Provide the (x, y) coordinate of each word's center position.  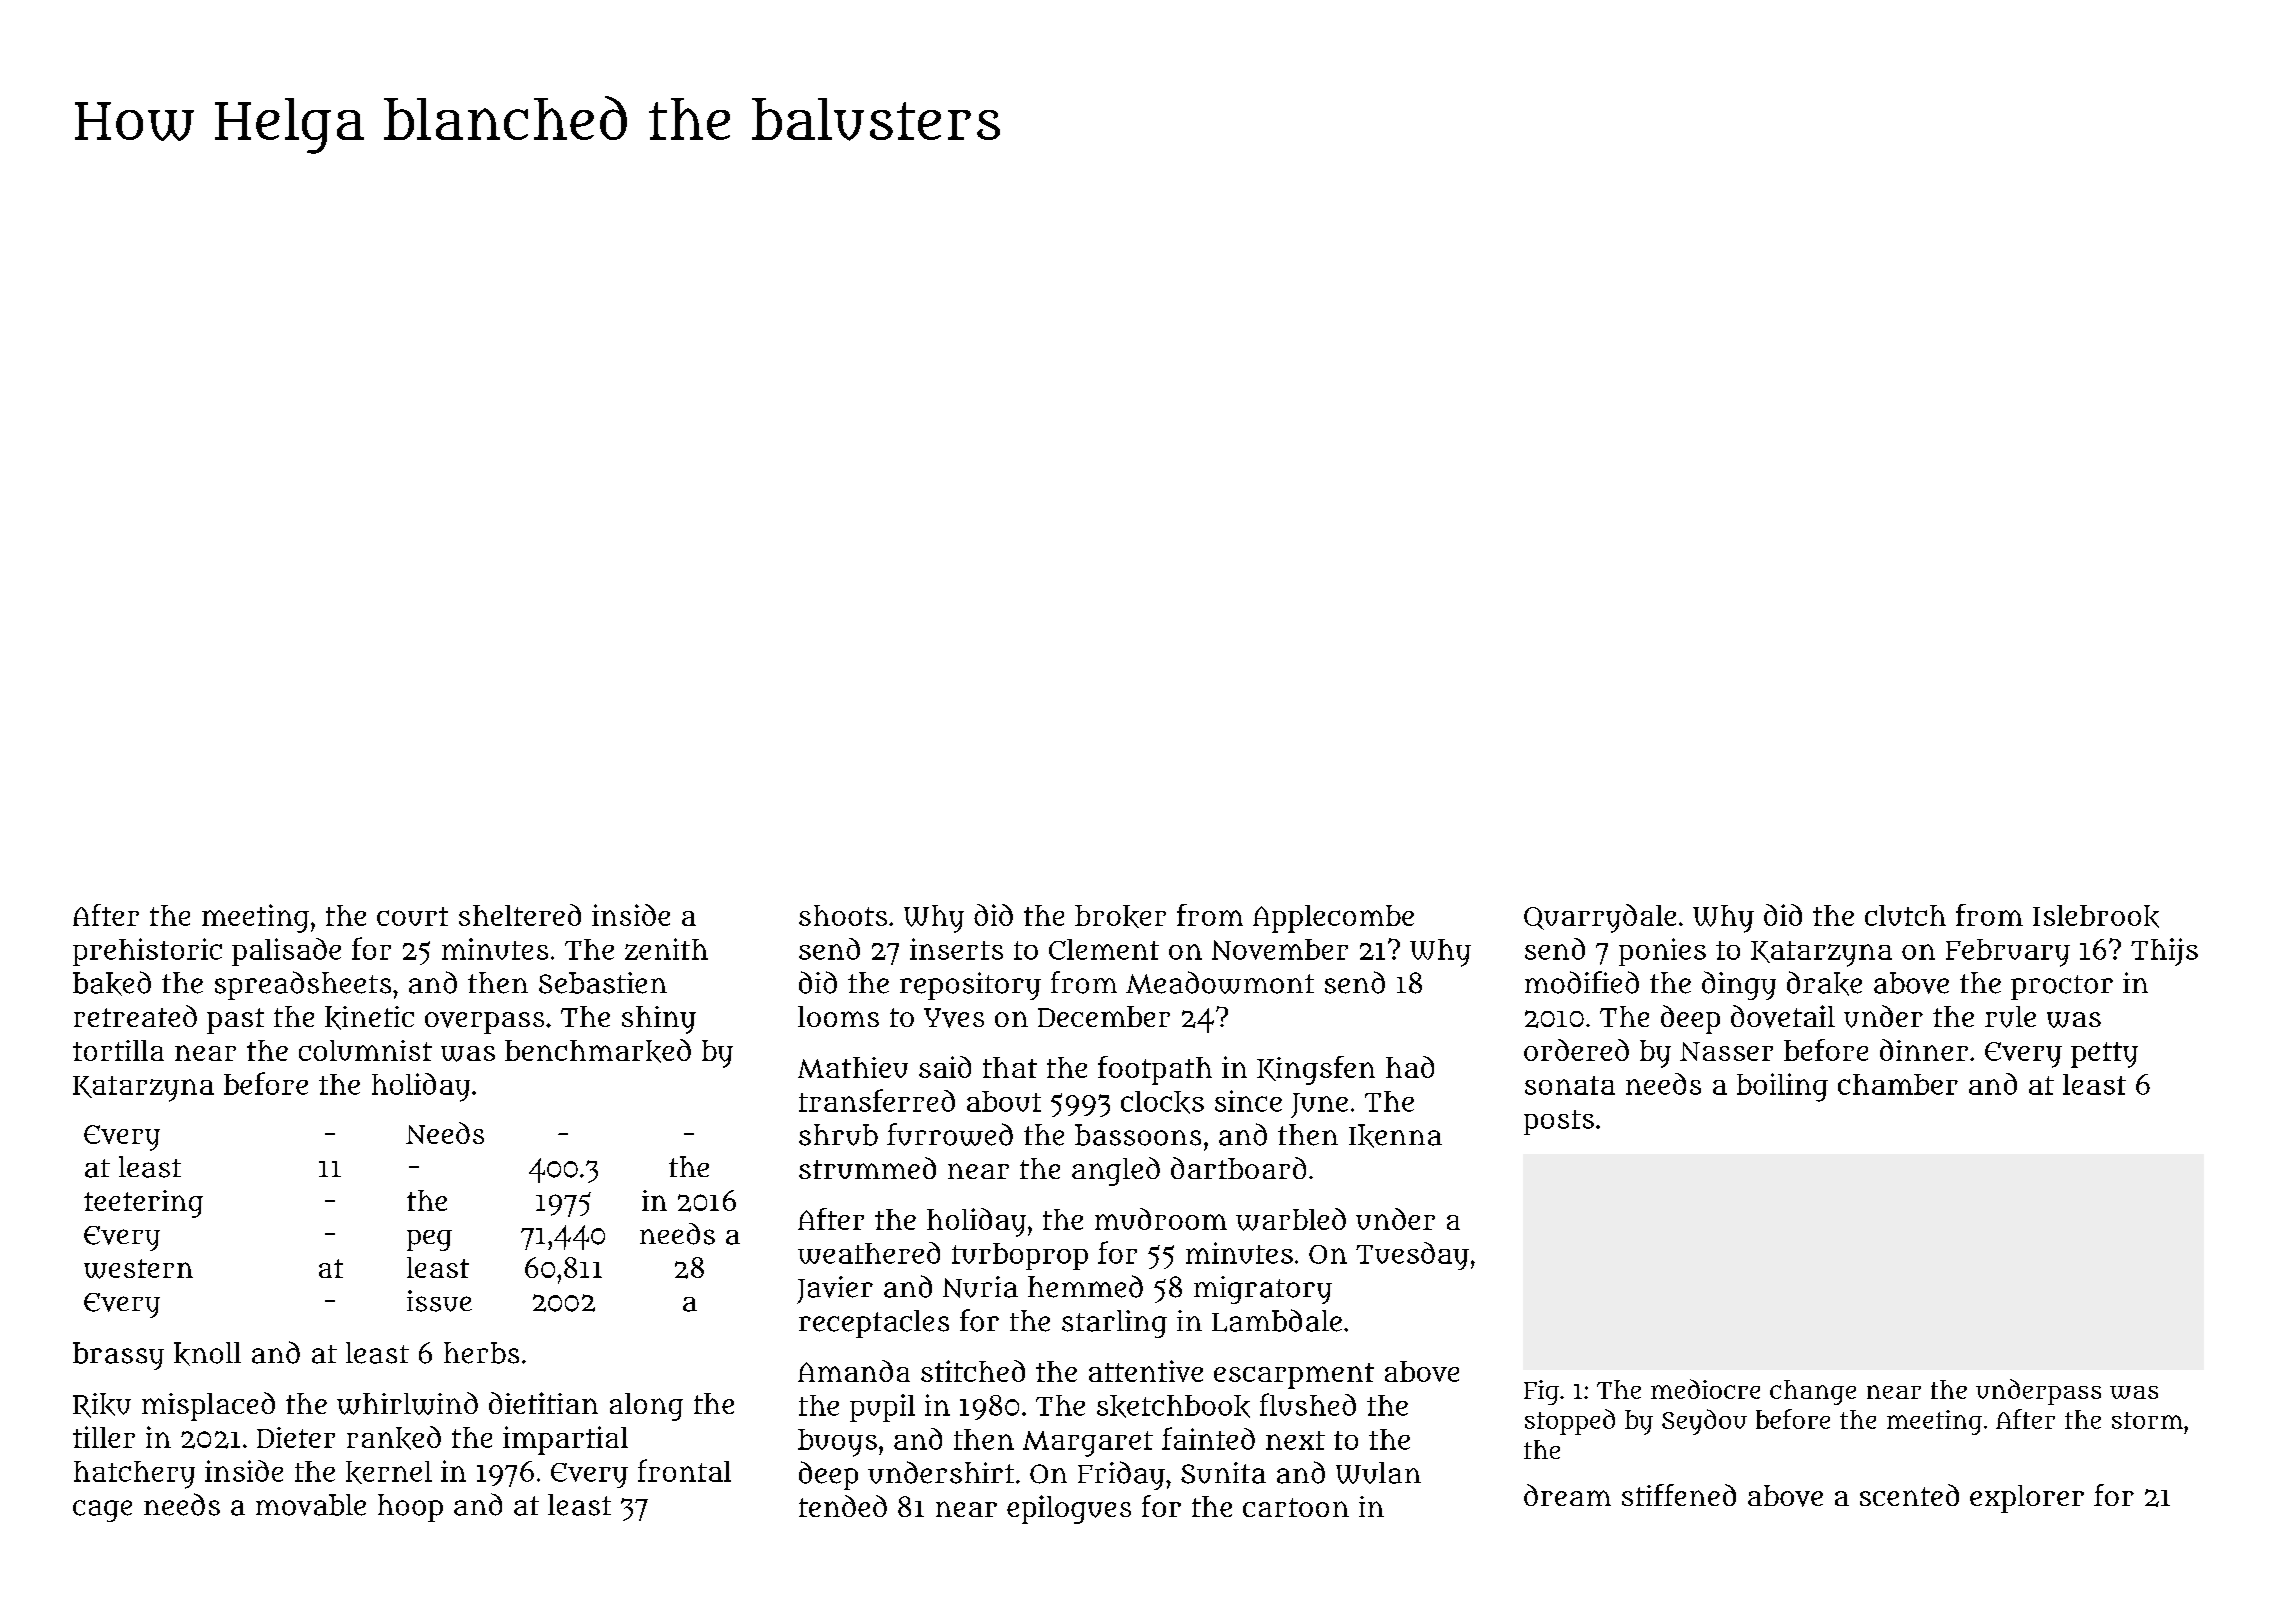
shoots (843, 915)
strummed (867, 1168)
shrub (838, 1135)
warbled (1291, 1219)
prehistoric (147, 952)
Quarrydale (1600, 918)
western (138, 1269)
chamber (1898, 1084)
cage (102, 1511)
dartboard (1238, 1168)
